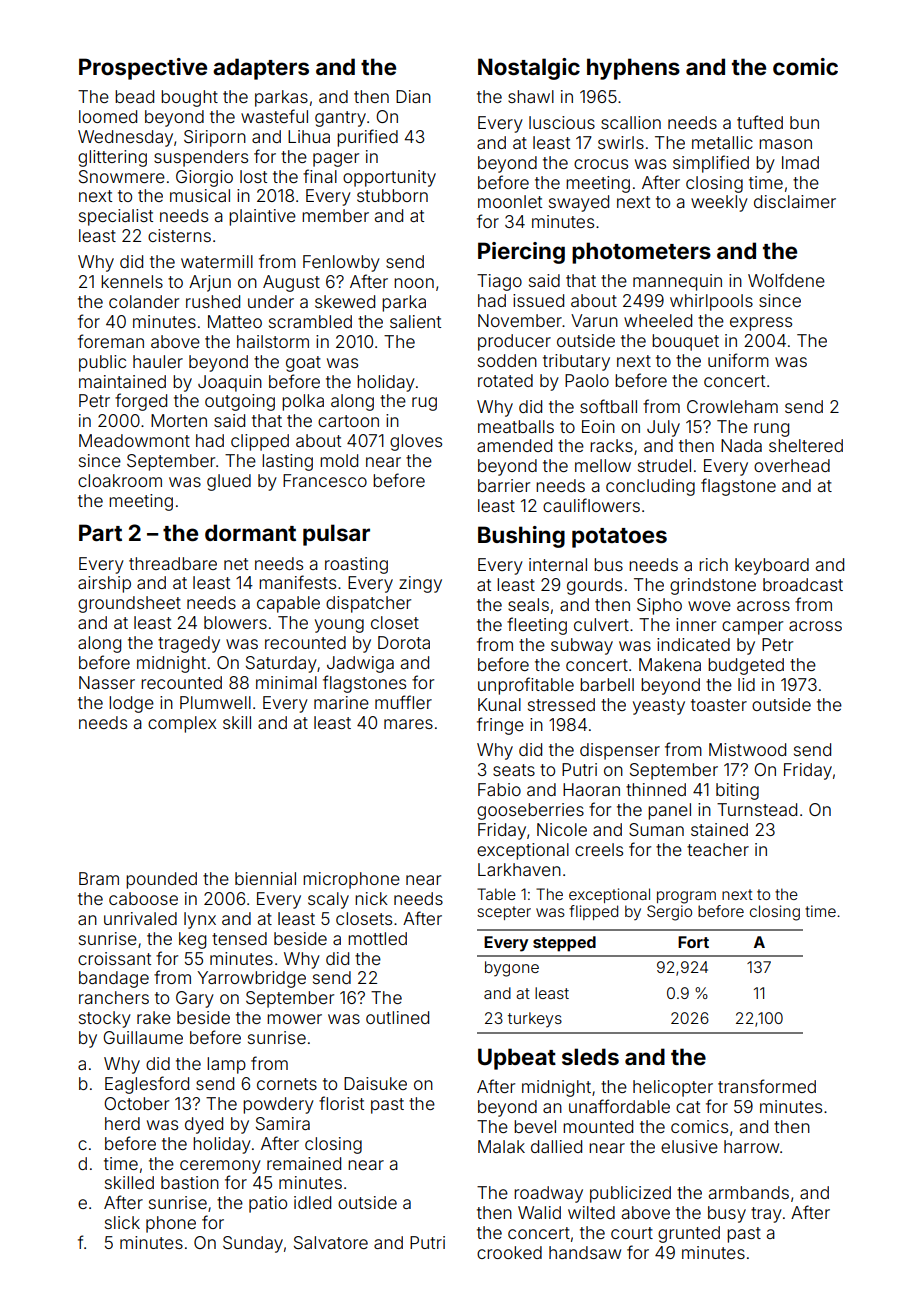  I want to click on outlined, so click(397, 1017).
